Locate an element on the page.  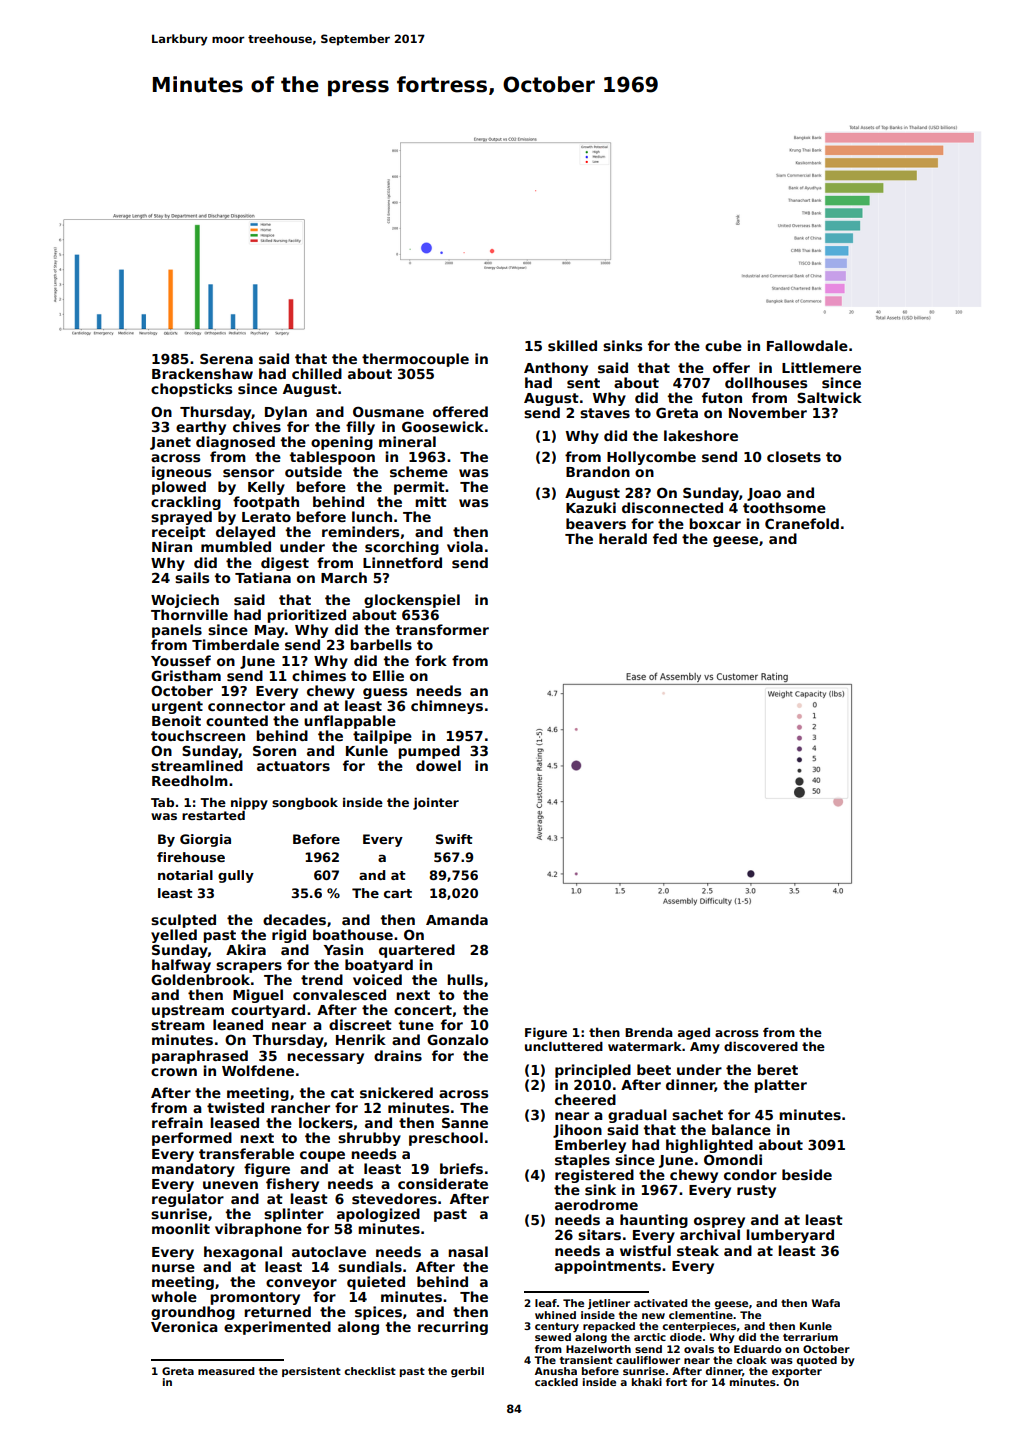
rusty is located at coordinates (756, 1191).
